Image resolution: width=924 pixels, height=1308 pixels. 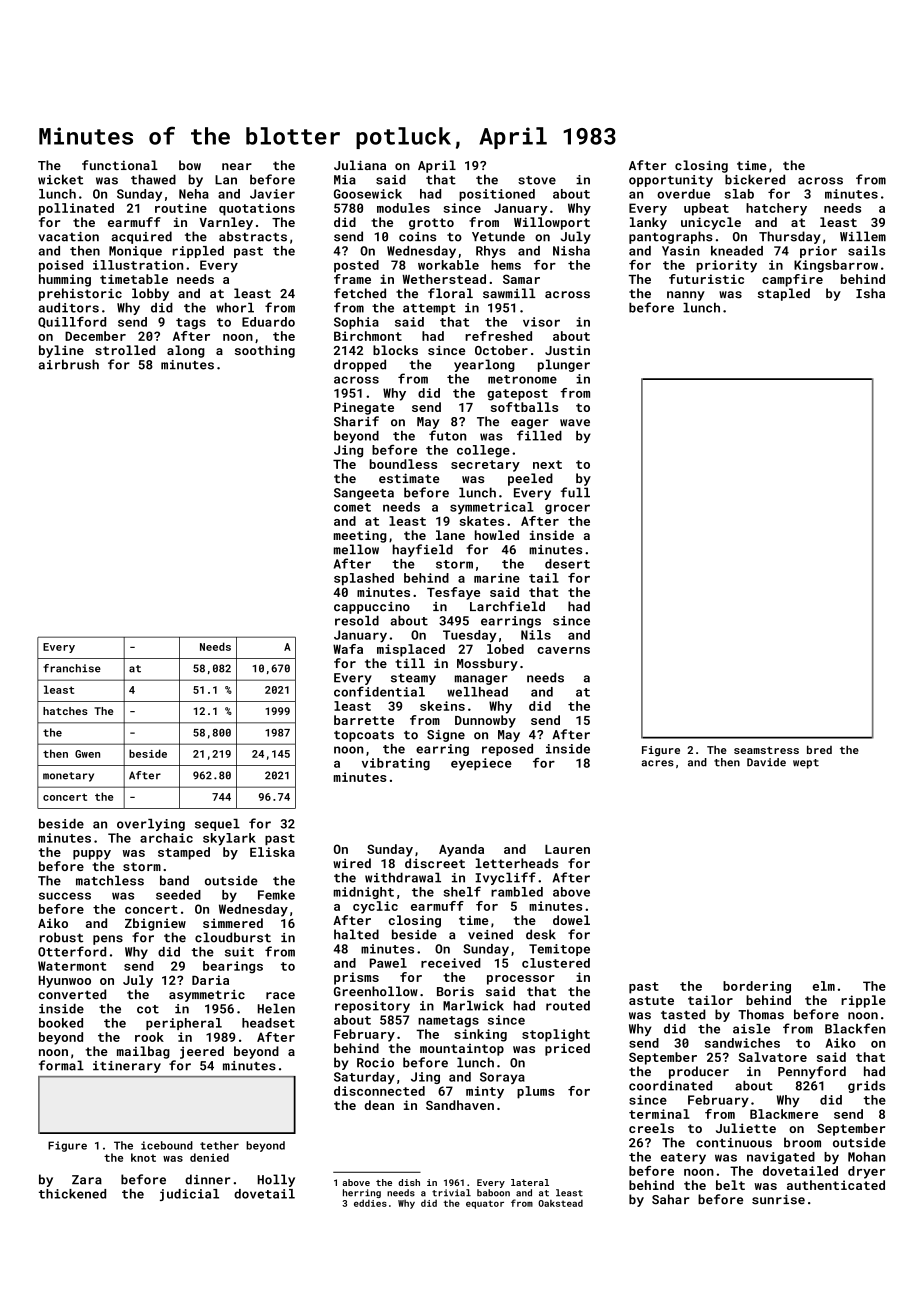 What do you see at coordinates (659, 1114) in the screenshot?
I see `terminal` at bounding box center [659, 1114].
